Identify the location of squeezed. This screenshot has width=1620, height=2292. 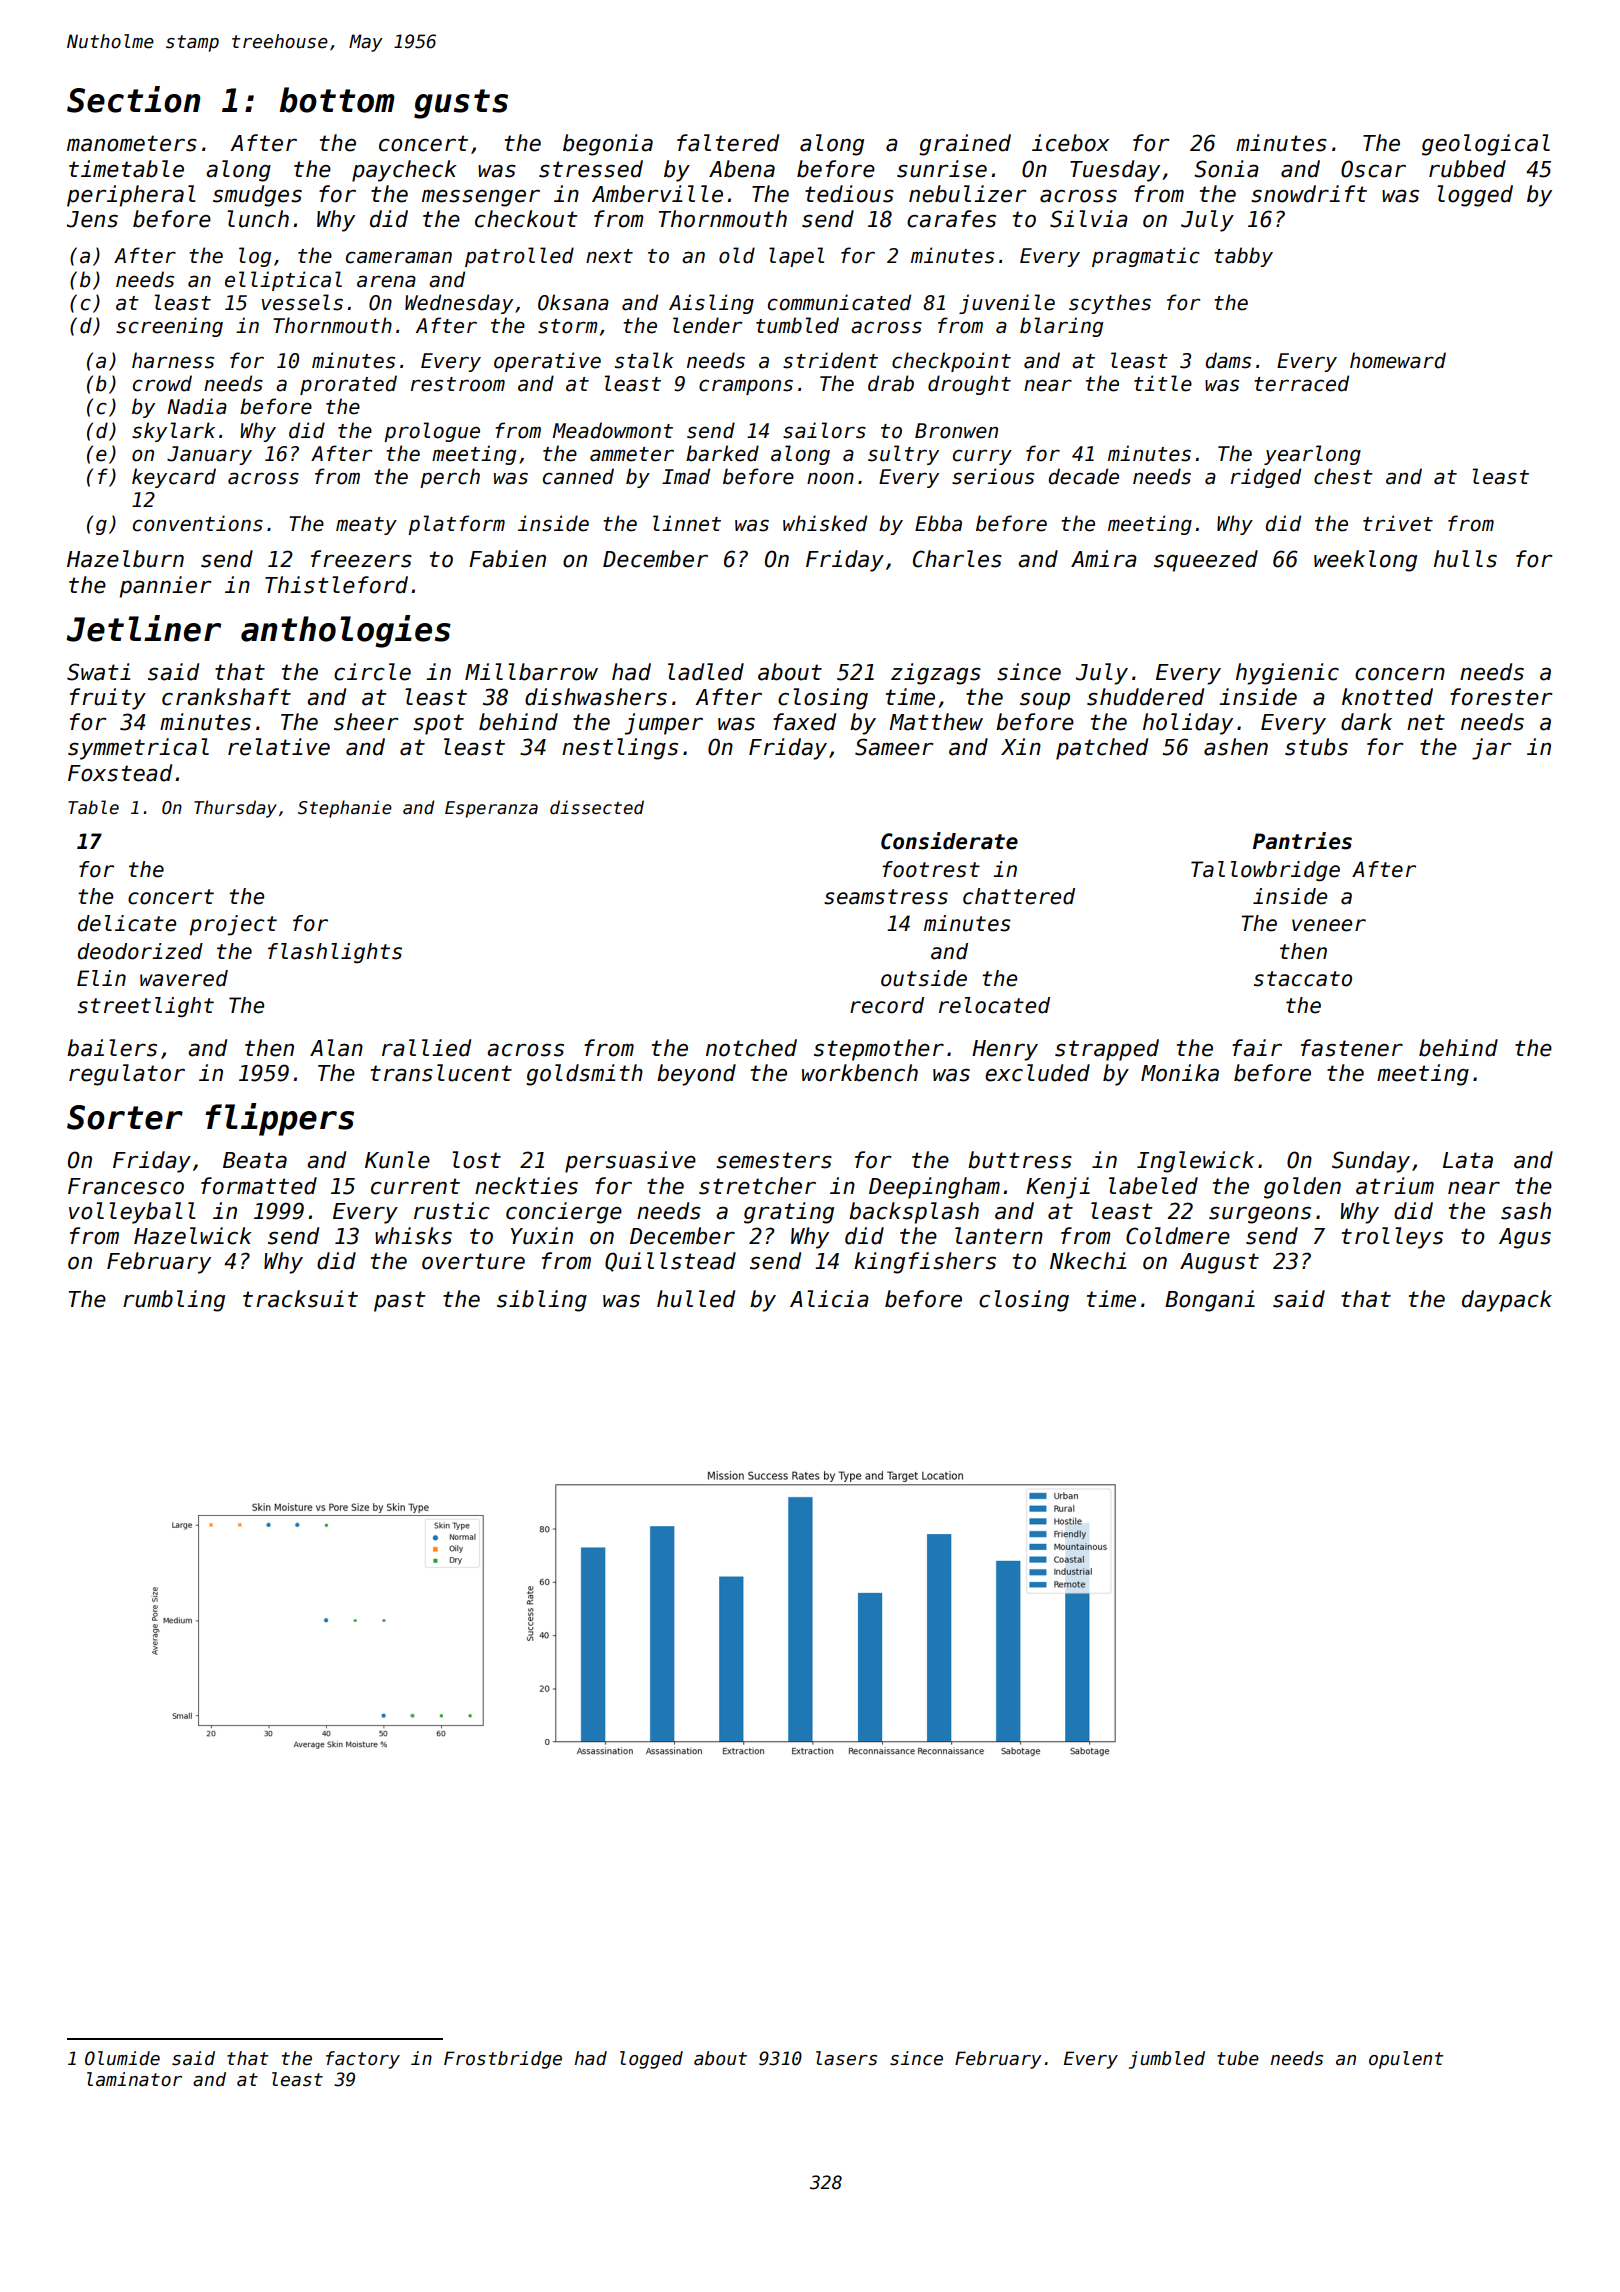
(1206, 561).
